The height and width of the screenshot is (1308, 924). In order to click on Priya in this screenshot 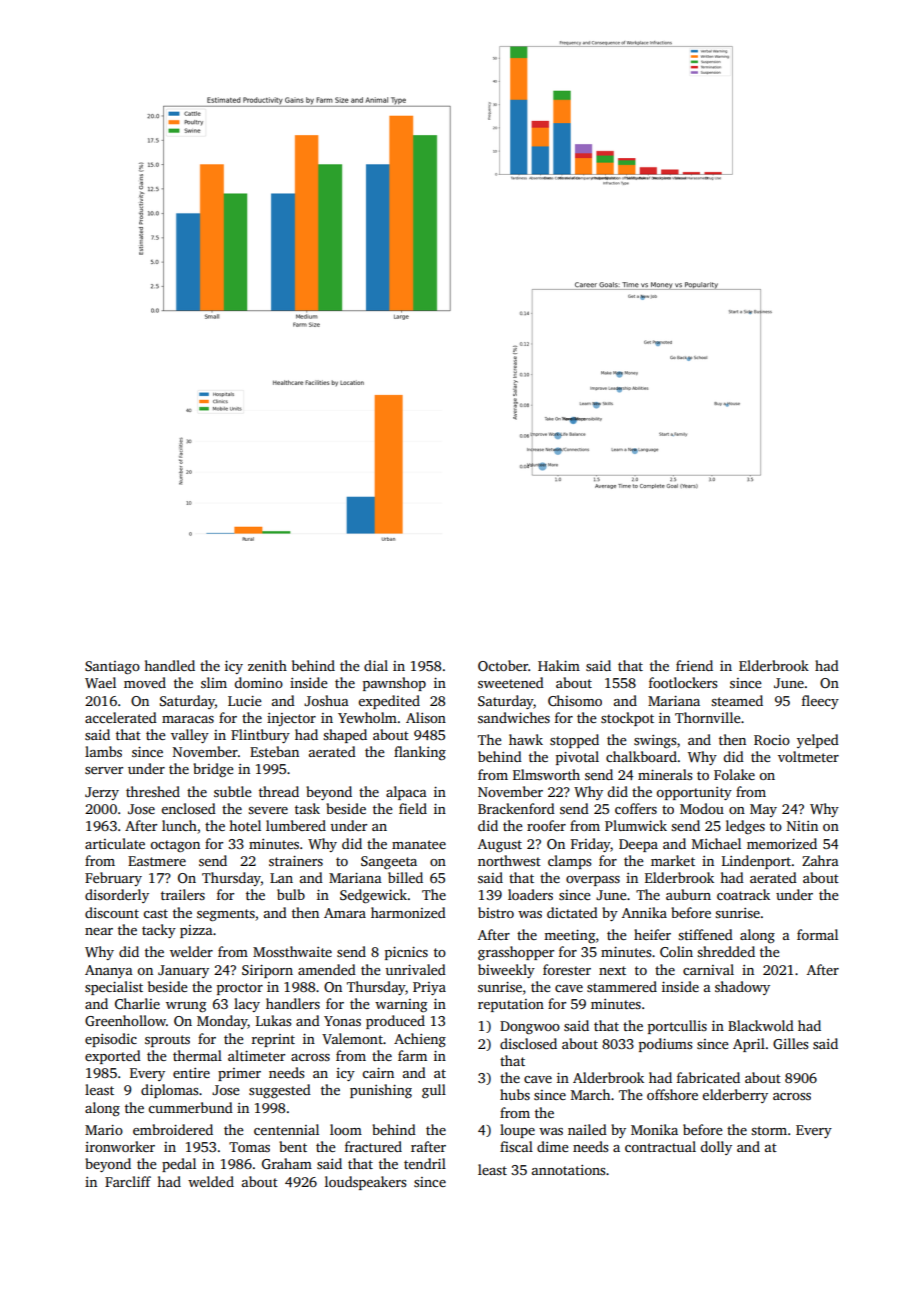, I will do `click(429, 988)`.
